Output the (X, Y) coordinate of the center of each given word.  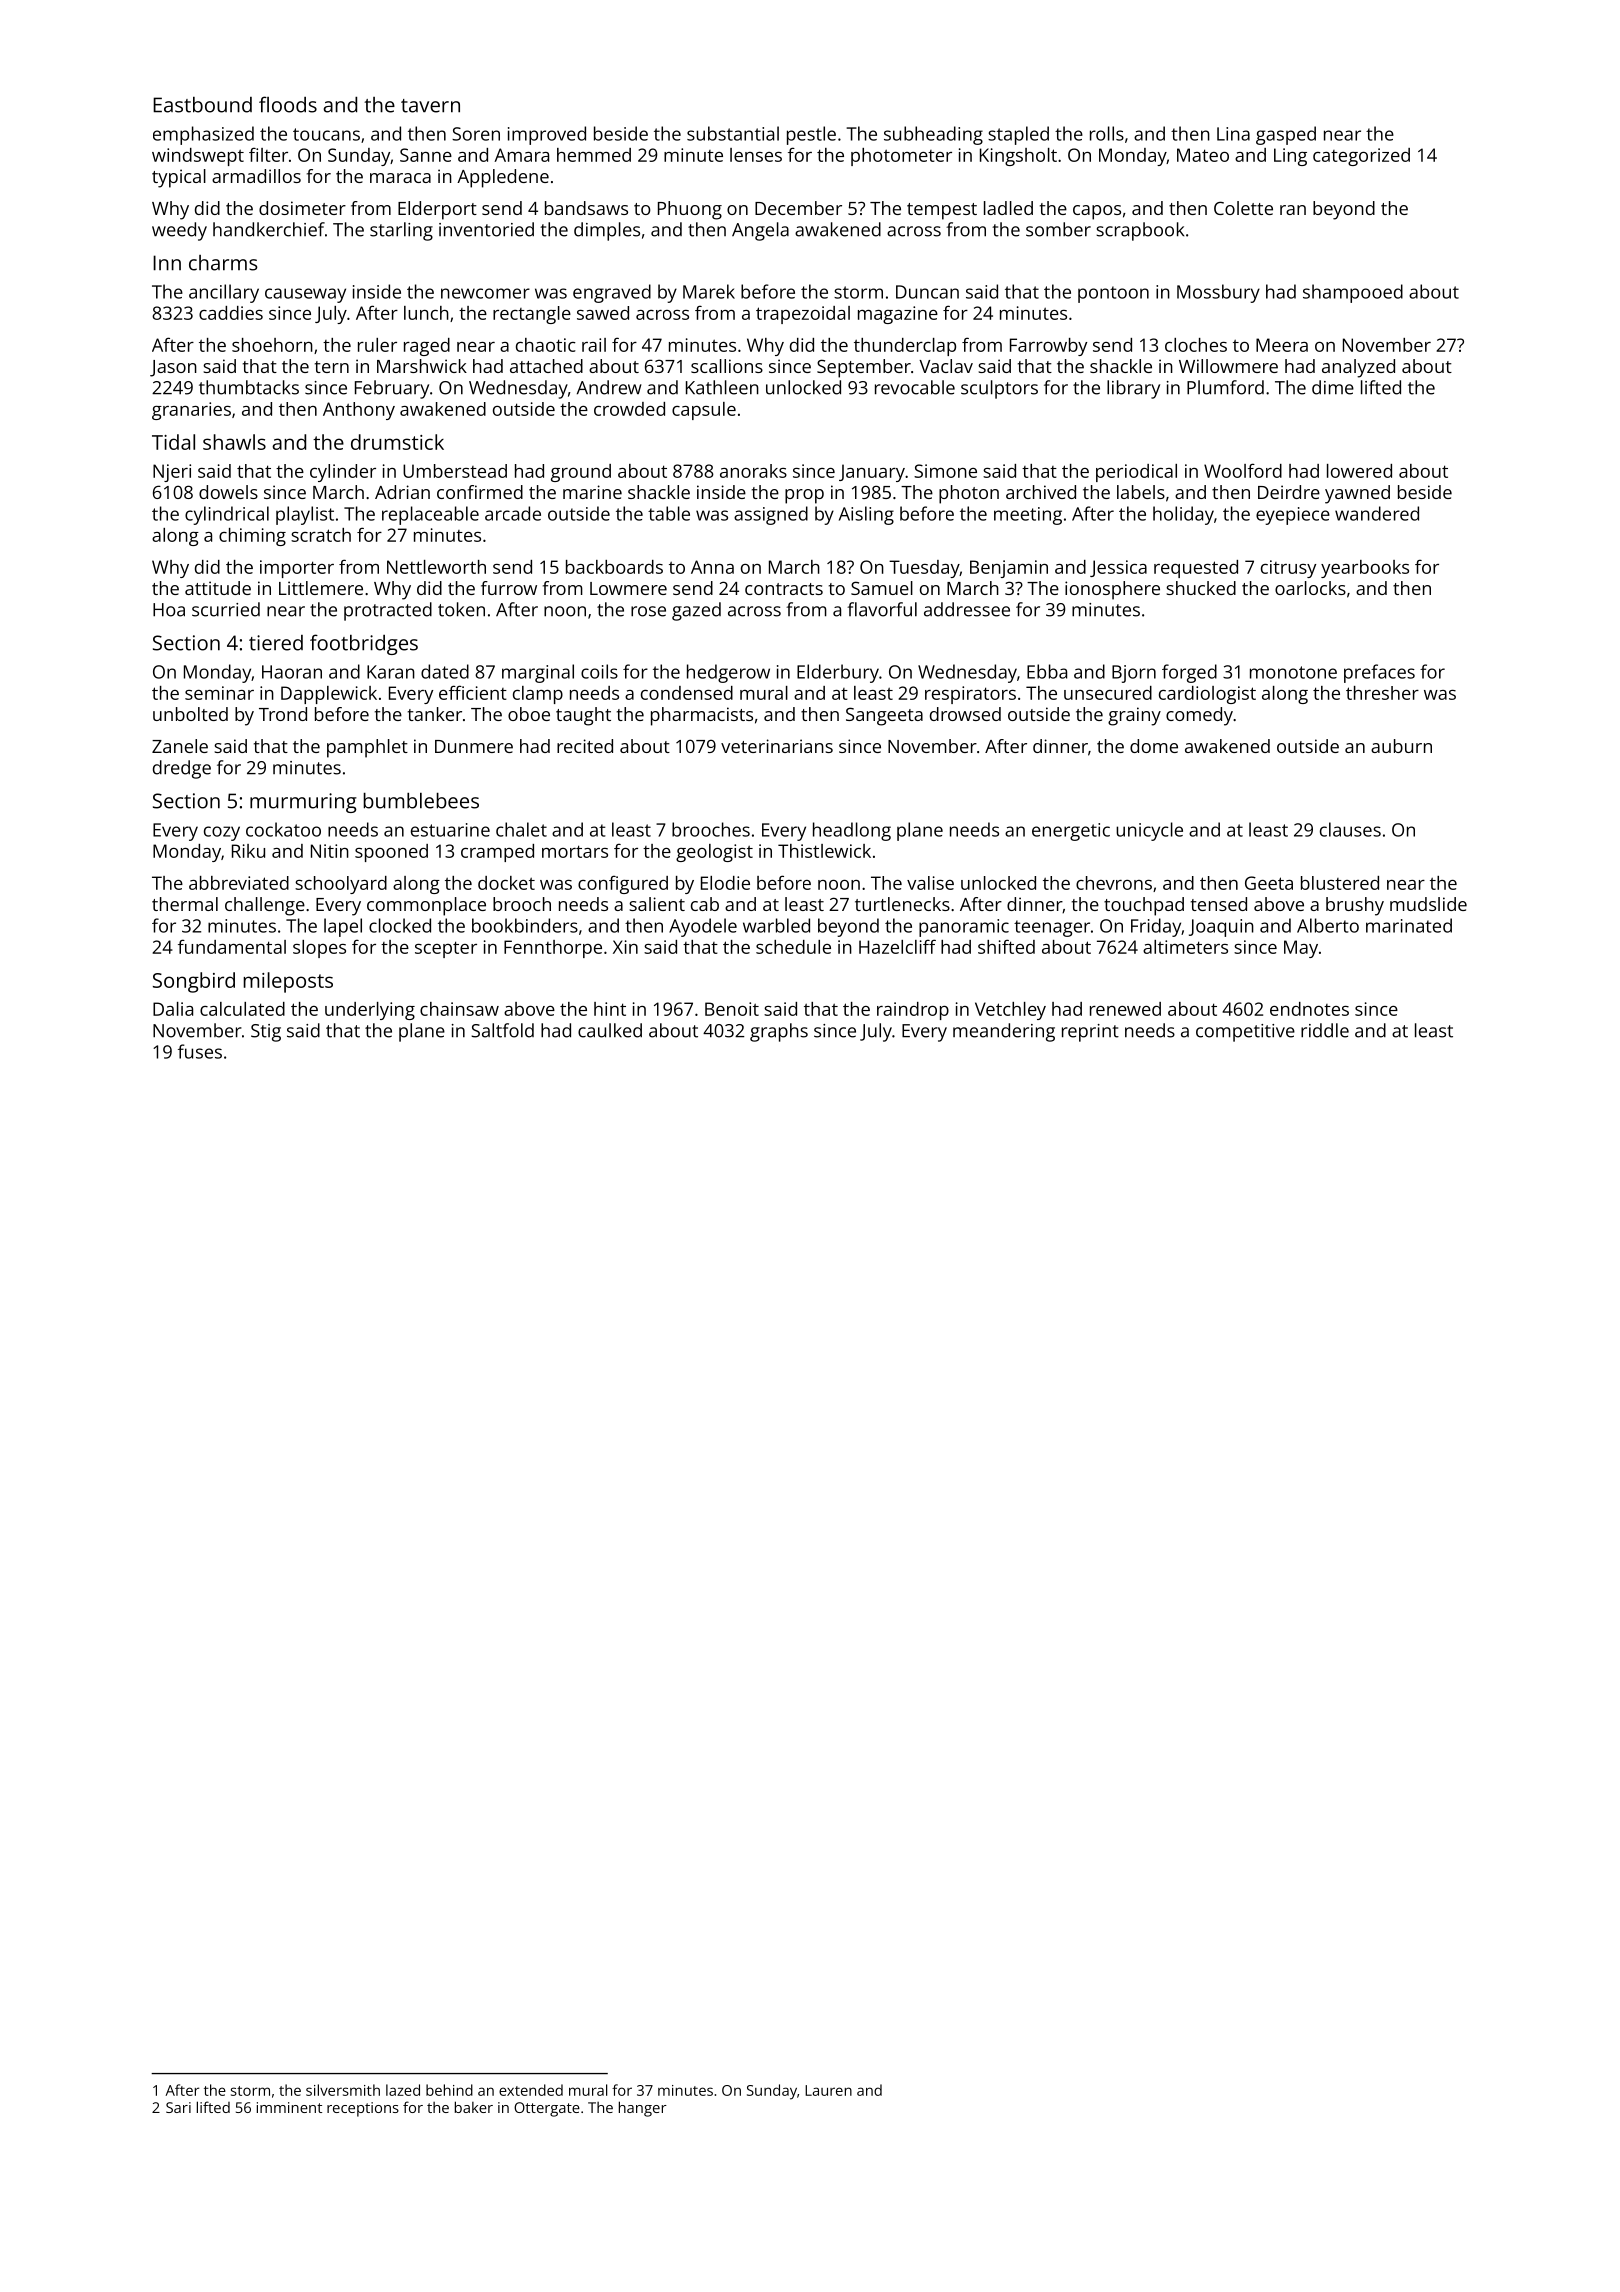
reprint (1090, 1033)
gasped (1286, 135)
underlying (370, 1011)
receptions (363, 2109)
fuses (200, 1051)
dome (1154, 746)
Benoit (732, 1009)
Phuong (690, 210)
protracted (388, 611)
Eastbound (202, 105)
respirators (970, 695)
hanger (643, 2109)
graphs (779, 1032)
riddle (1325, 1030)
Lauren (828, 2090)
